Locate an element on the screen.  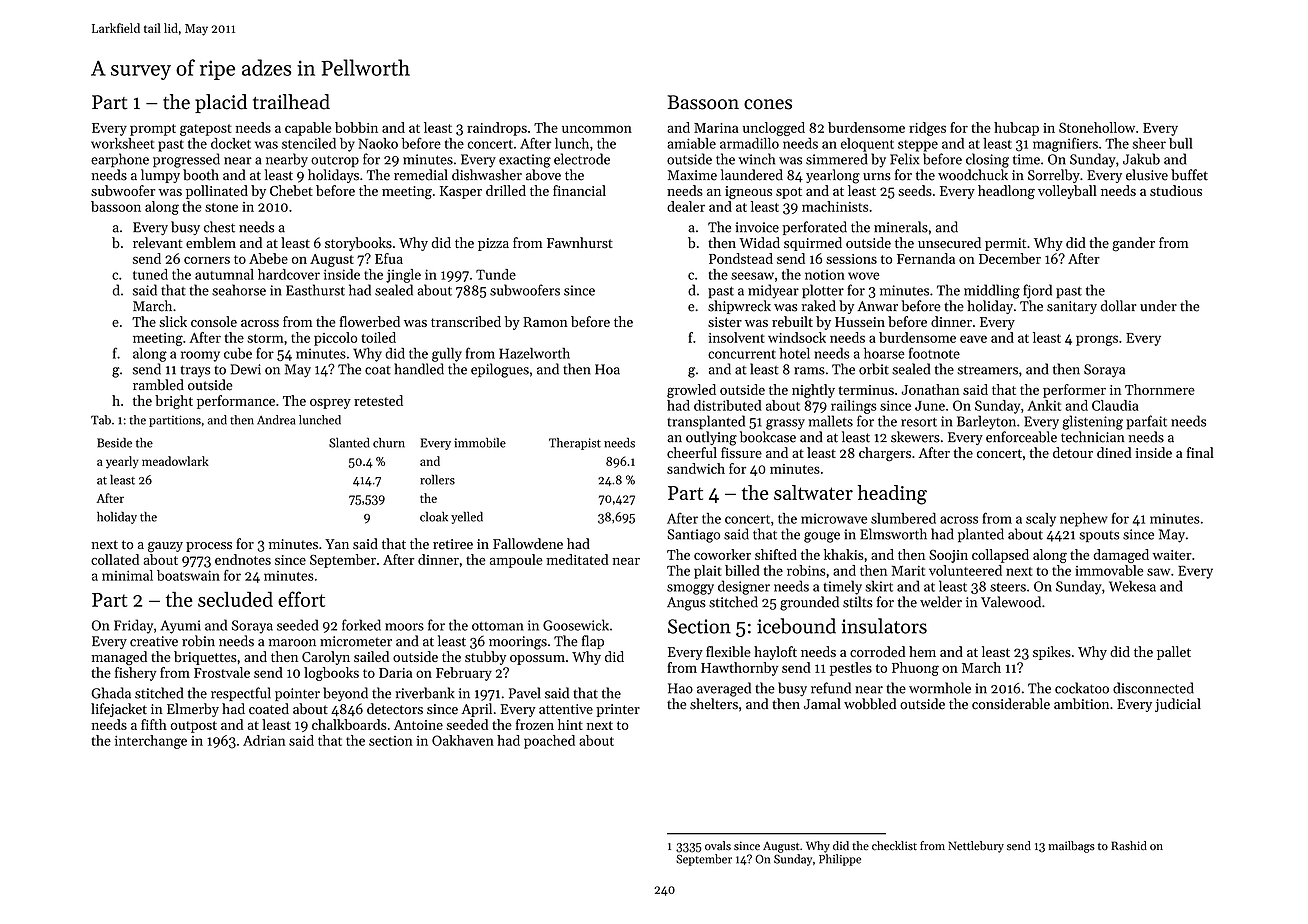
trailhead is located at coordinates (291, 102).
